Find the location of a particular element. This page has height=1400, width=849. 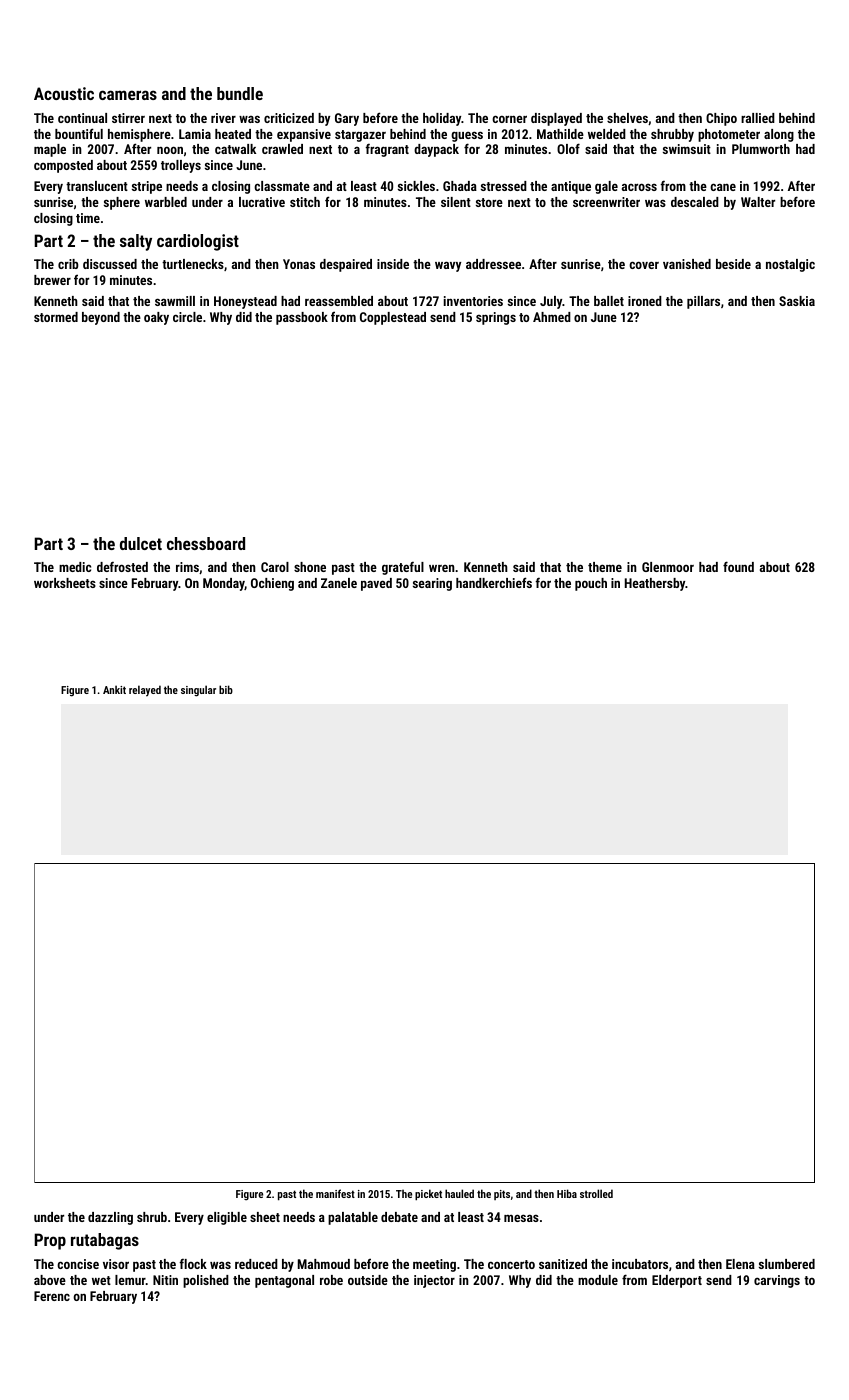

chessboard is located at coordinates (206, 543).
